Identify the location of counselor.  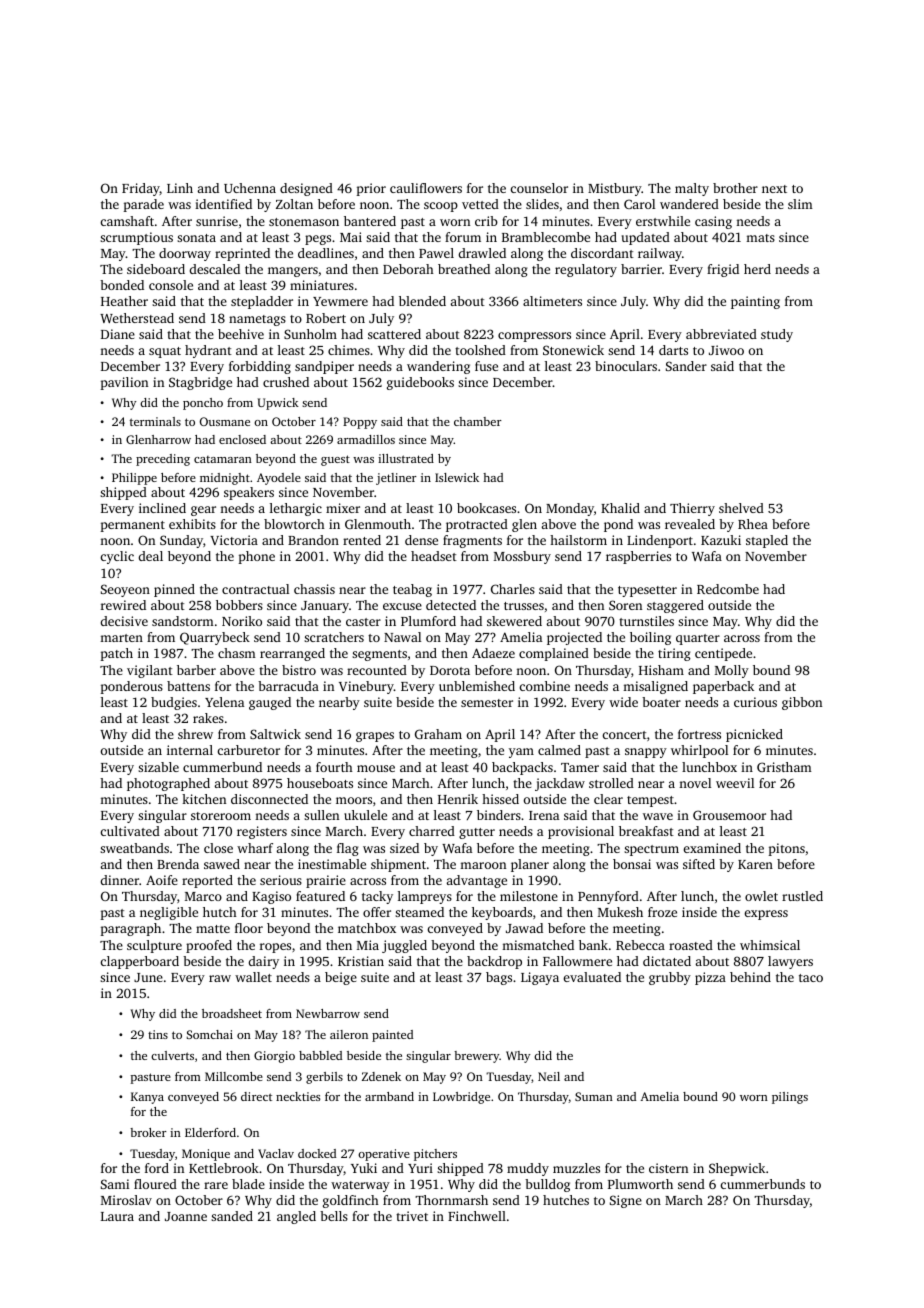
(539, 188).
